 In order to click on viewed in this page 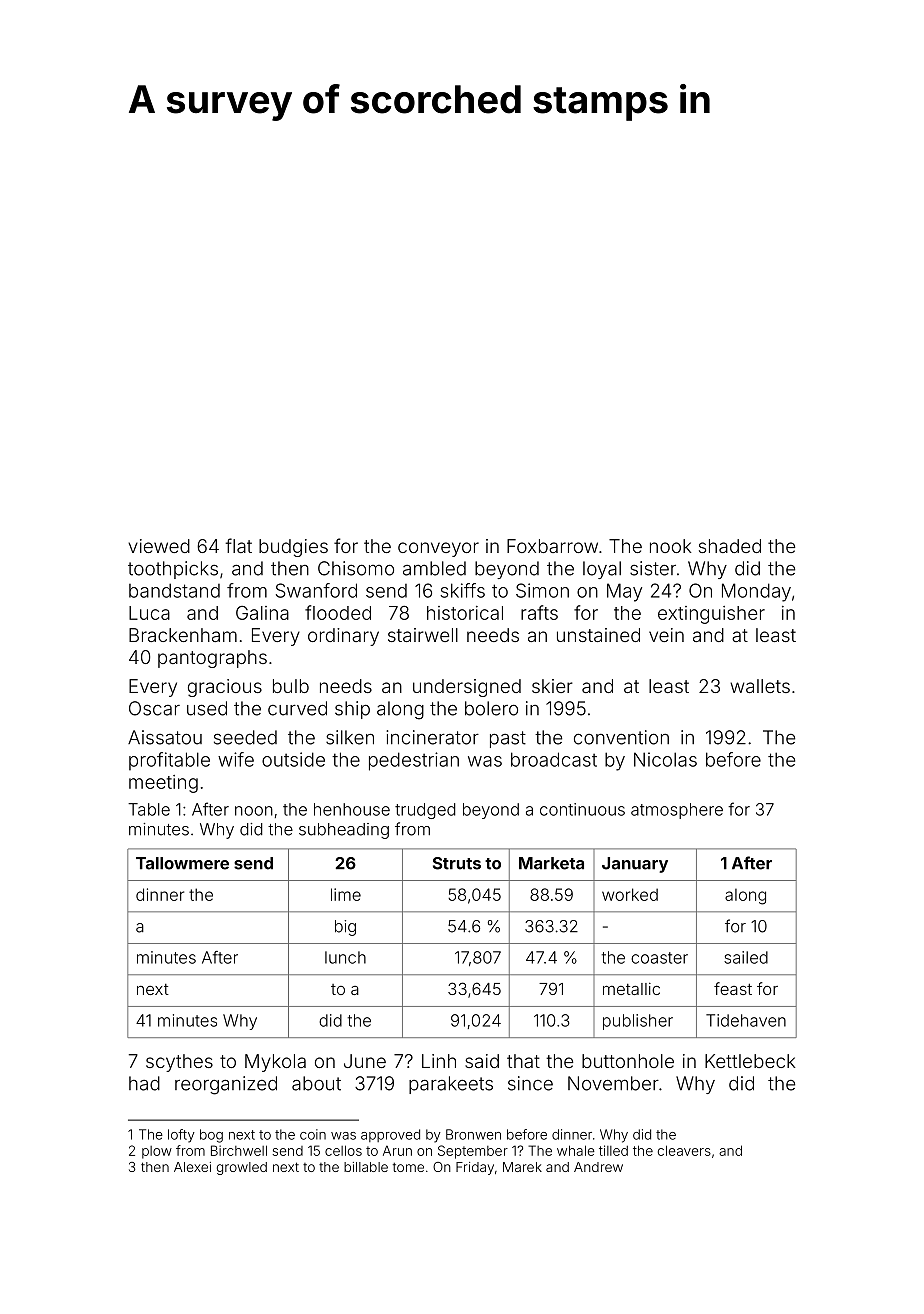, I will do `click(159, 546)`.
